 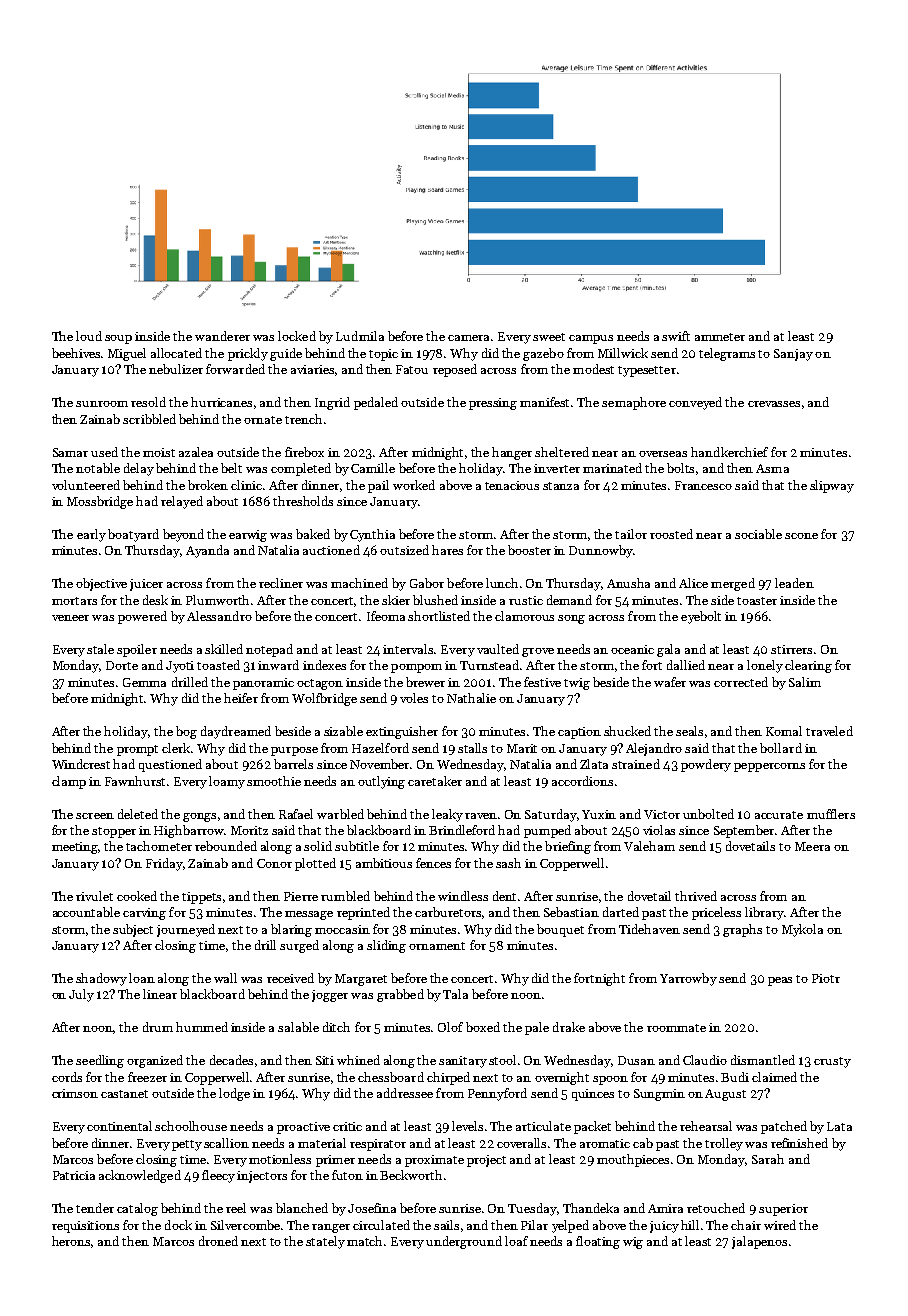 I want to click on Plumworth, so click(x=217, y=600).
